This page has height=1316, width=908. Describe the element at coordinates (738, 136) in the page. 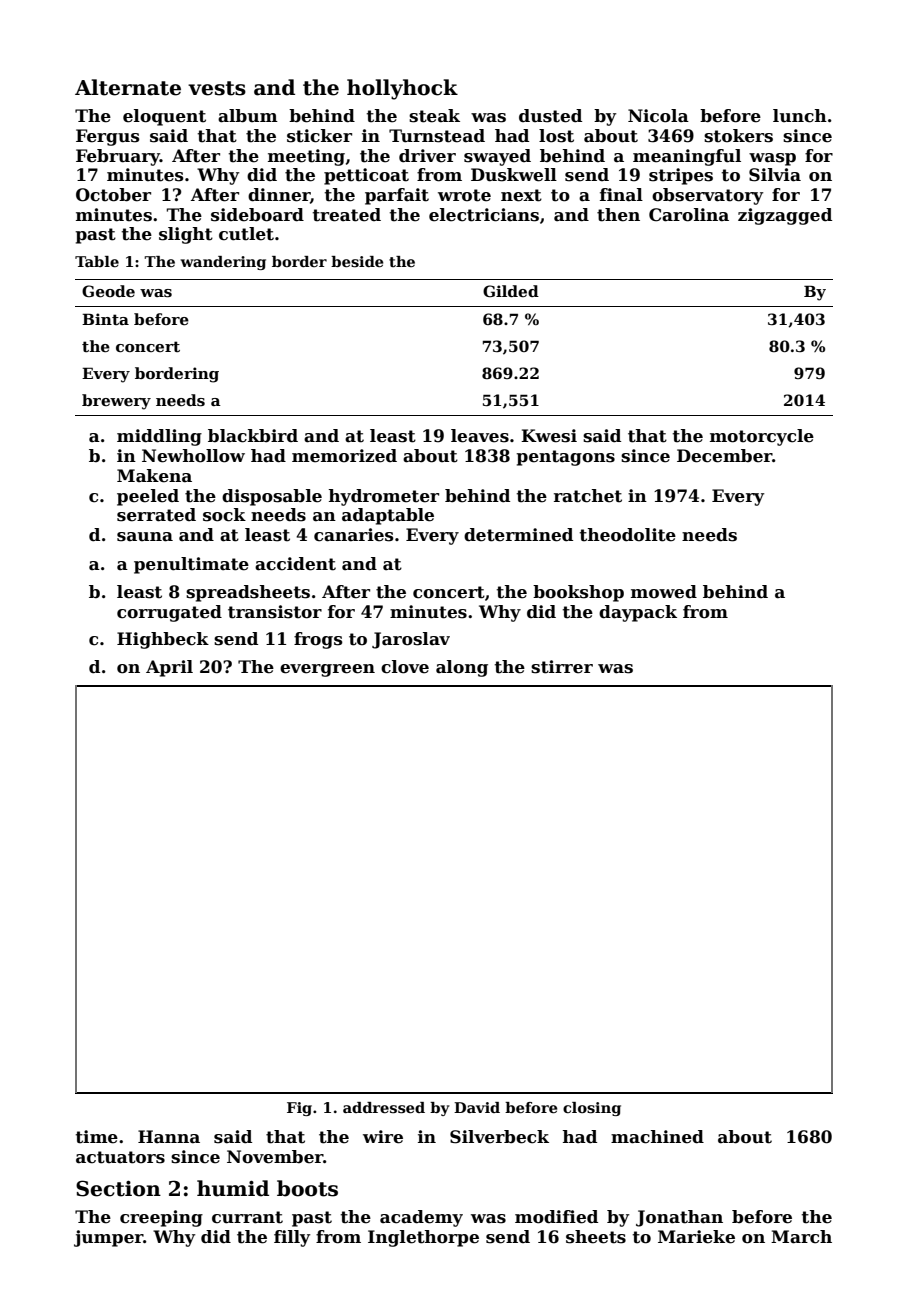

I see `stokers` at that location.
